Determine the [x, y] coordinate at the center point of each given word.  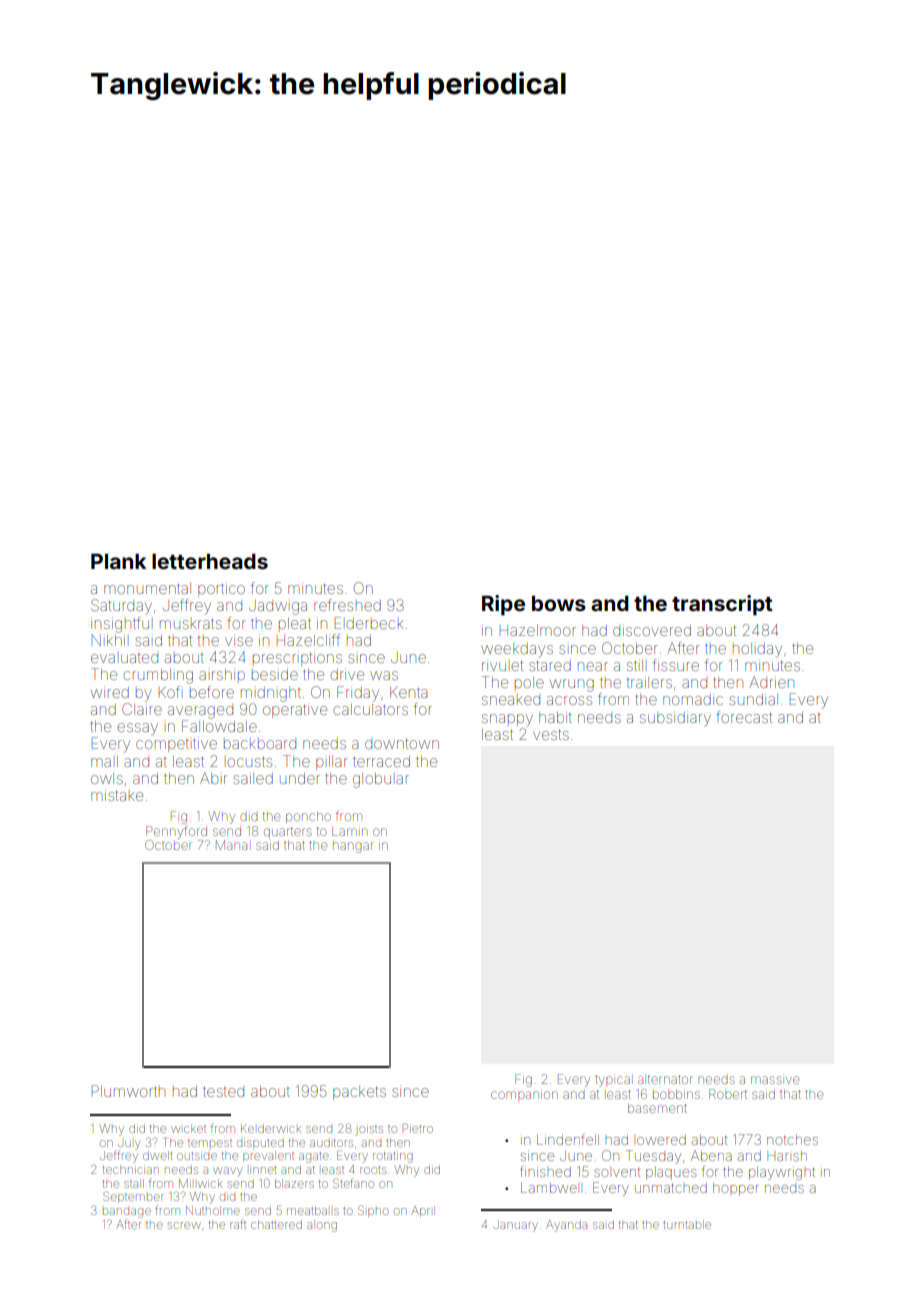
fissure [676, 665]
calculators [371, 709]
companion [524, 1094]
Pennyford [176, 832]
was [384, 675]
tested [223, 1092]
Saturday [121, 606]
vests [551, 734]
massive [775, 1080]
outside [197, 1156]
